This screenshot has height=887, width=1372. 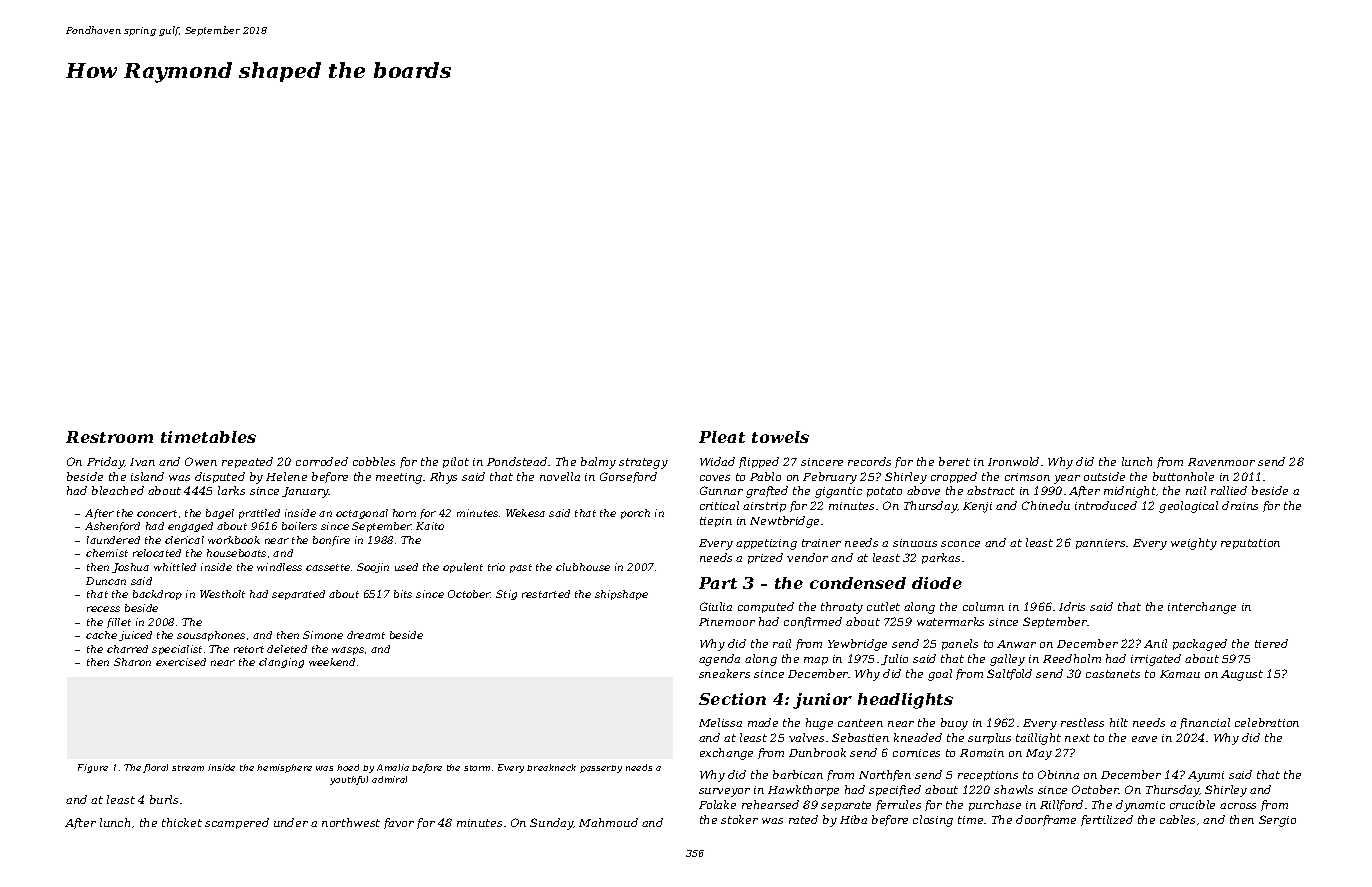 What do you see at coordinates (1277, 821) in the screenshot?
I see `Sergio` at bounding box center [1277, 821].
